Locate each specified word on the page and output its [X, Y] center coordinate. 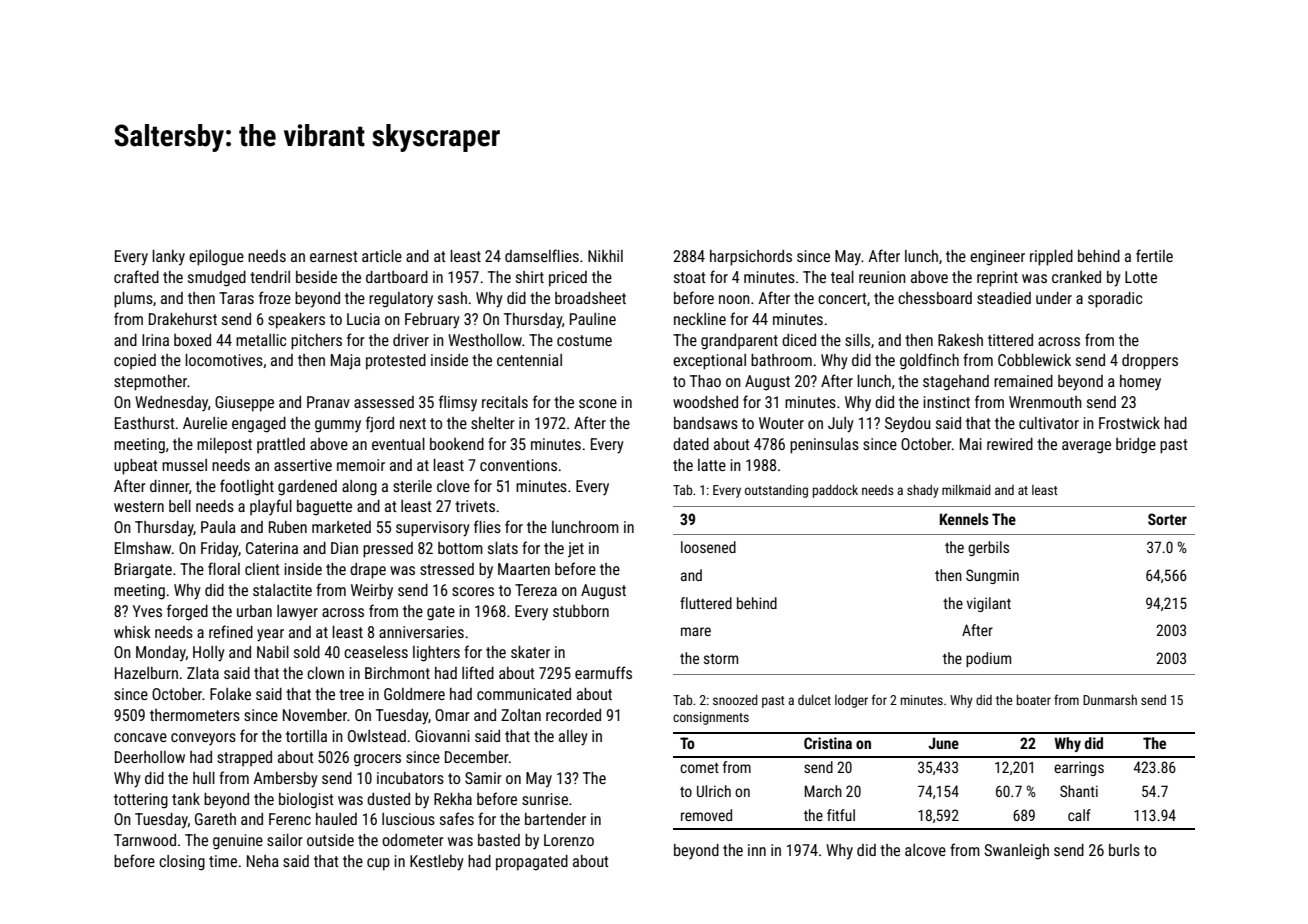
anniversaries [421, 632]
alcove [925, 850]
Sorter [1167, 519]
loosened [708, 547]
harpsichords [751, 258]
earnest [334, 256]
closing [182, 863]
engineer [997, 258]
